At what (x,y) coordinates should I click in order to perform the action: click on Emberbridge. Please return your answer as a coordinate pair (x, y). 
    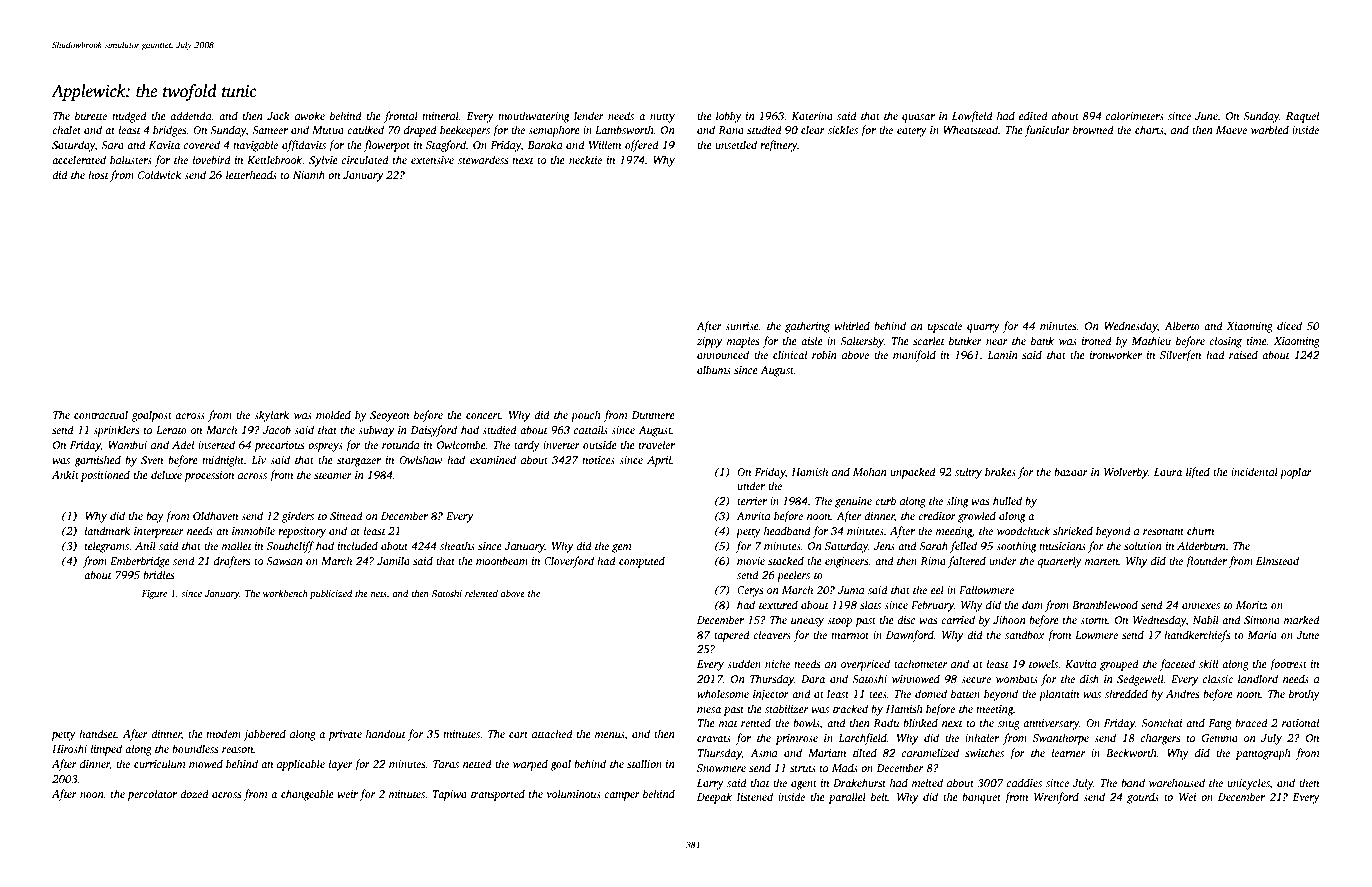
    Looking at the image, I should click on (140, 562).
